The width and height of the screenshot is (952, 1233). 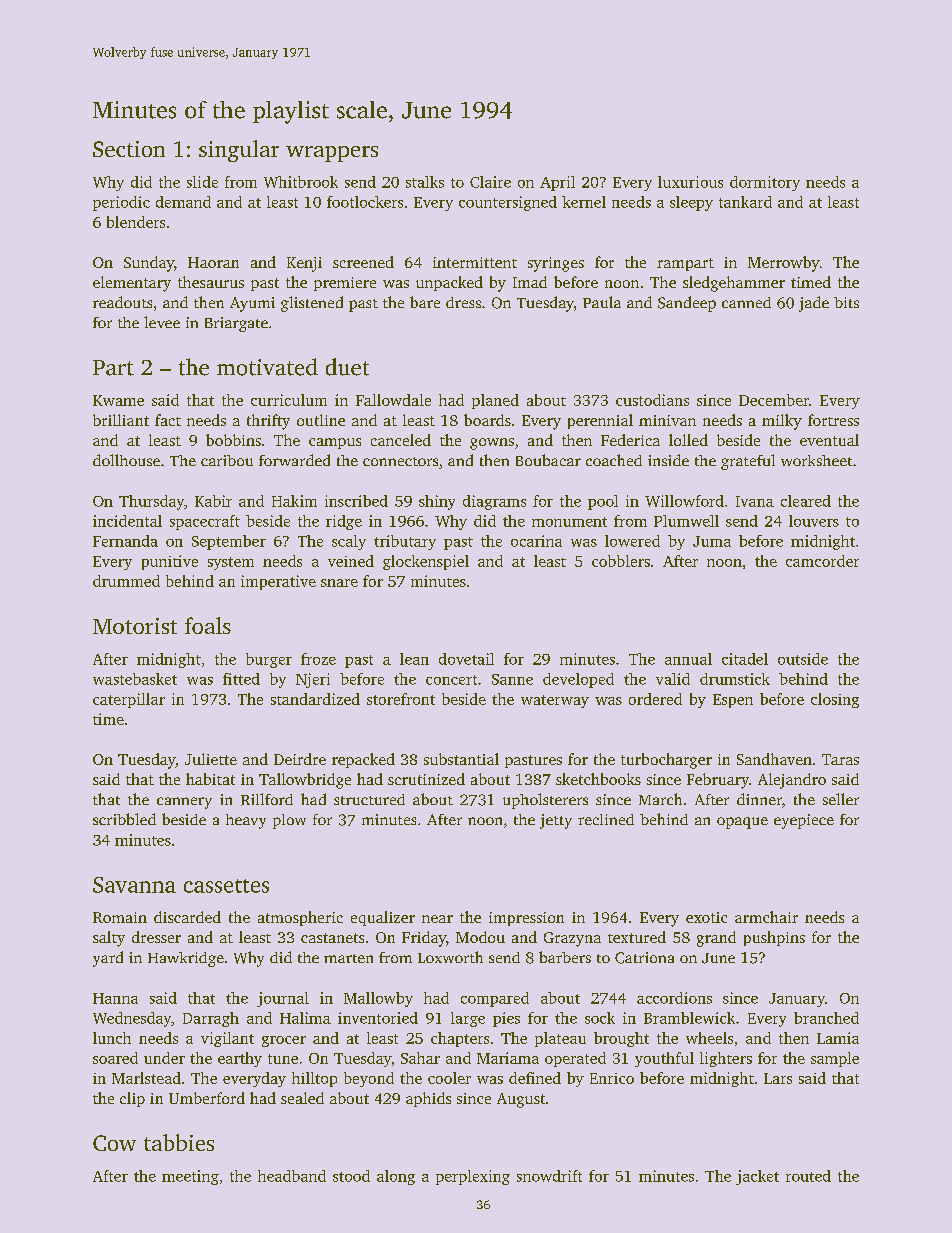 What do you see at coordinates (495, 401) in the screenshot?
I see `planed` at bounding box center [495, 401].
